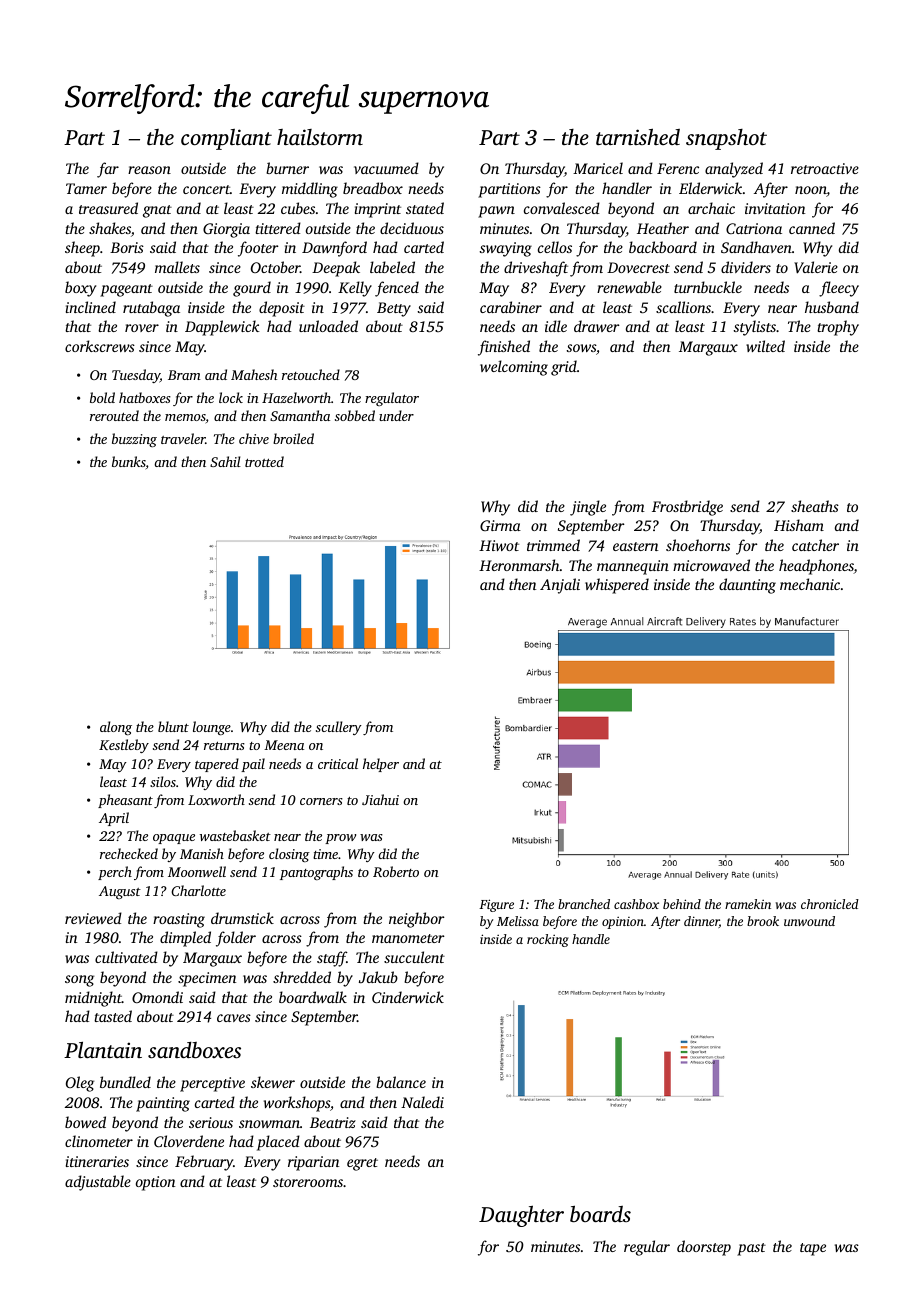  Describe the element at coordinates (85, 1122) in the image. I see `bowed` at that location.
